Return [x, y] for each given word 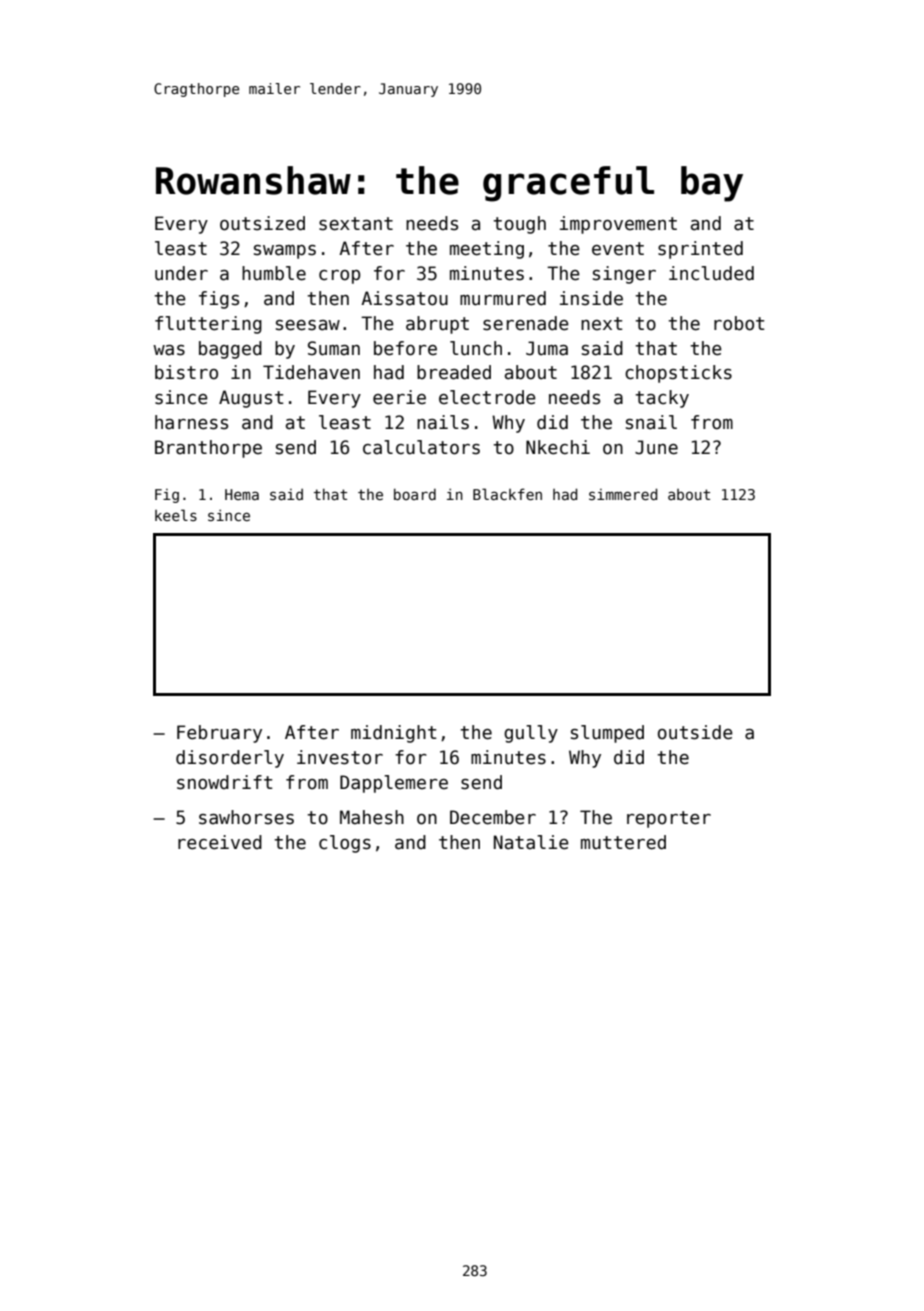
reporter [669, 819]
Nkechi [558, 447]
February [219, 734]
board [415, 494]
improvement [618, 225]
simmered [623, 494]
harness [191, 422]
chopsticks [678, 374]
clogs [345, 844]
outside [695, 732]
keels [176, 515]
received [220, 842]
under [181, 273]
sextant [356, 224]
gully [531, 734]
